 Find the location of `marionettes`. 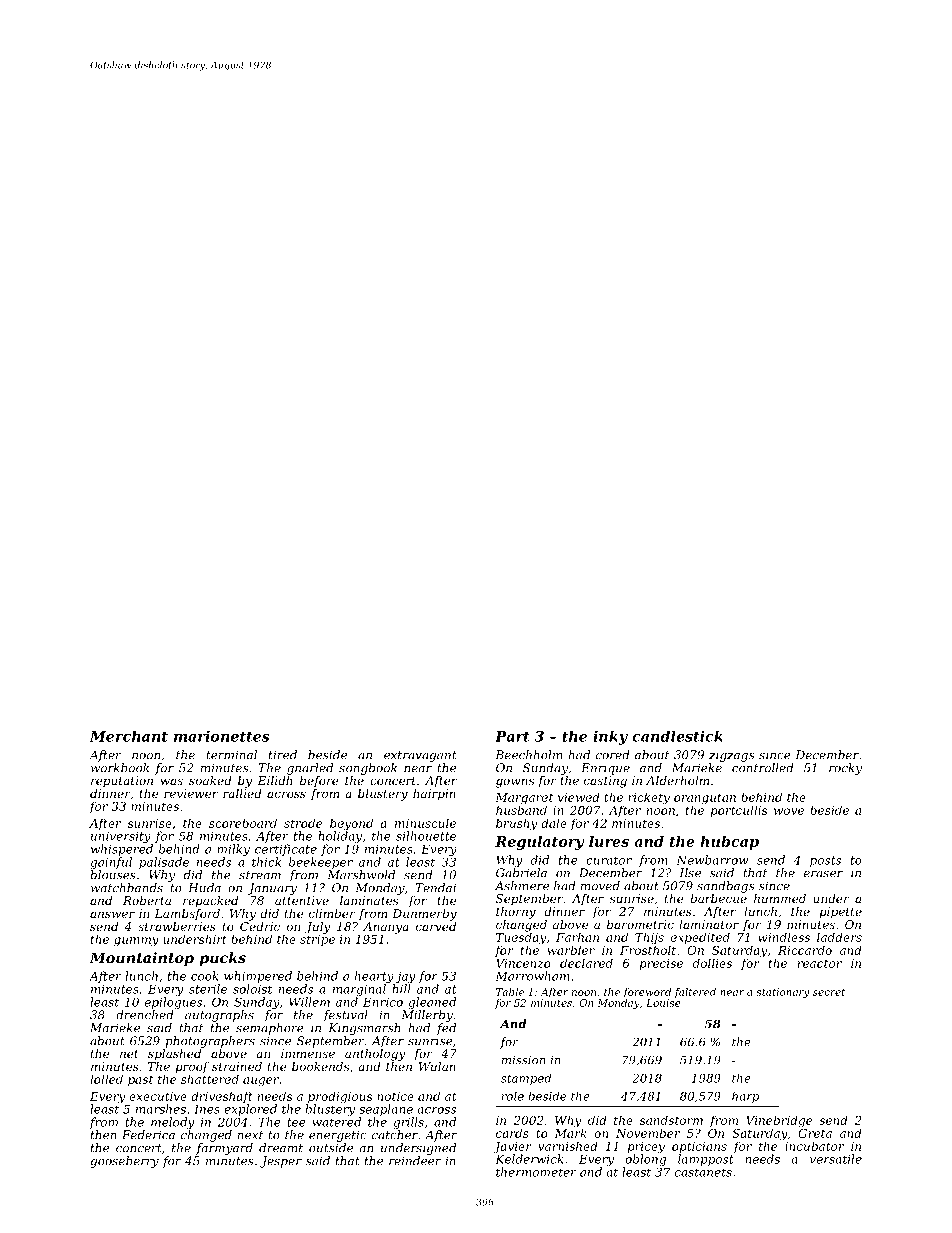

marionettes is located at coordinates (222, 736).
